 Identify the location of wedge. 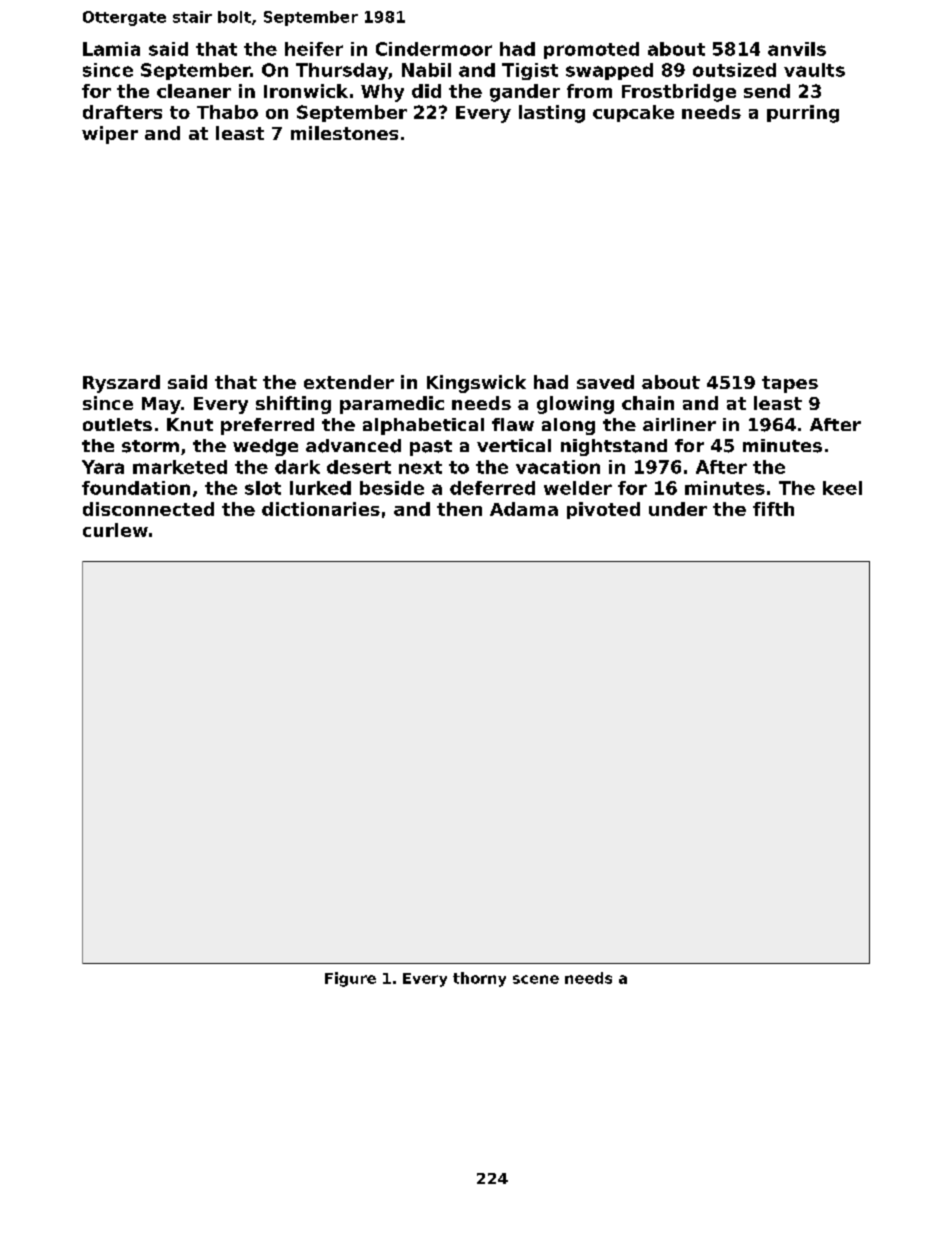
(265, 447).
